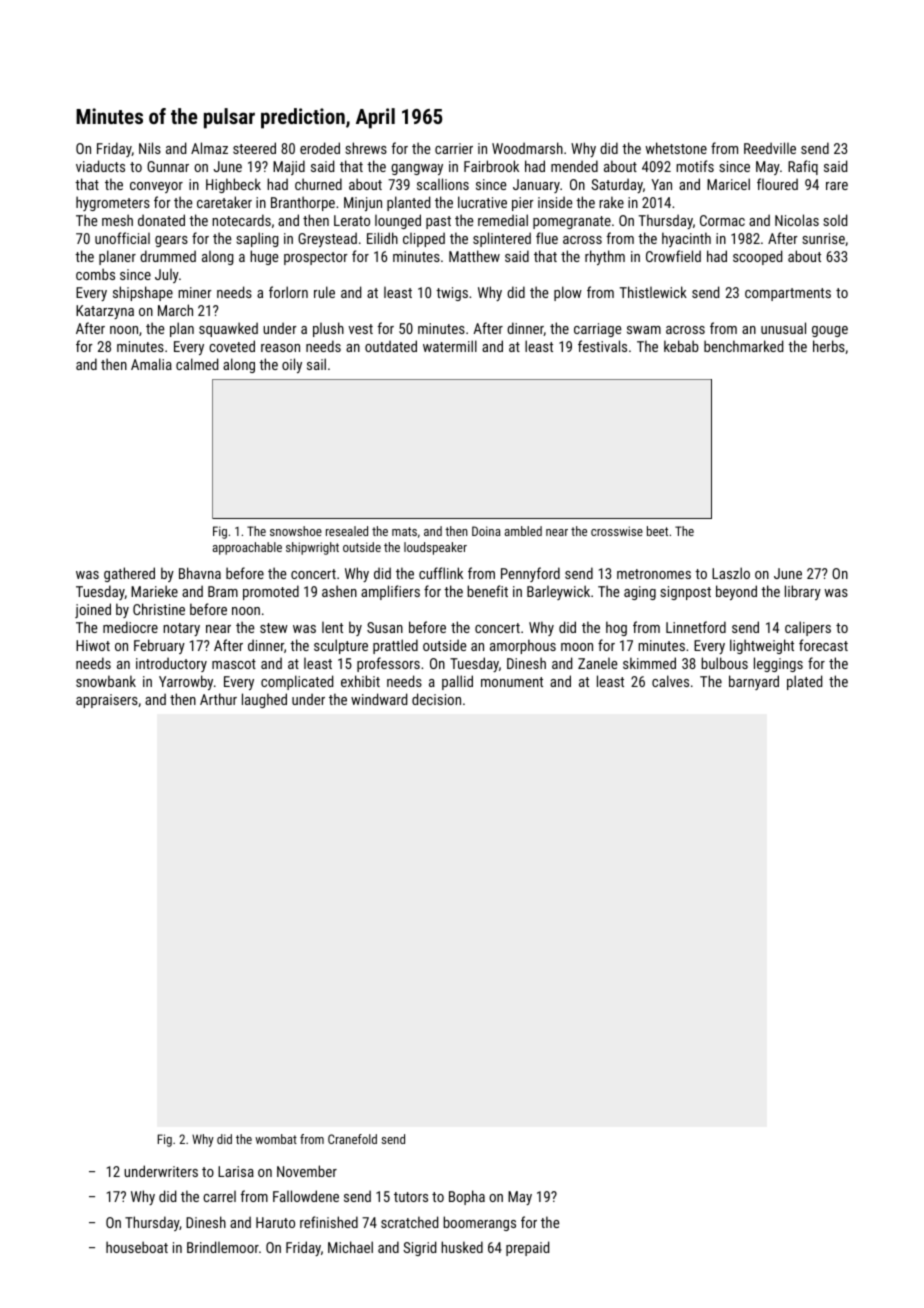 The height and width of the screenshot is (1308, 924). I want to click on ambled, so click(523, 531).
